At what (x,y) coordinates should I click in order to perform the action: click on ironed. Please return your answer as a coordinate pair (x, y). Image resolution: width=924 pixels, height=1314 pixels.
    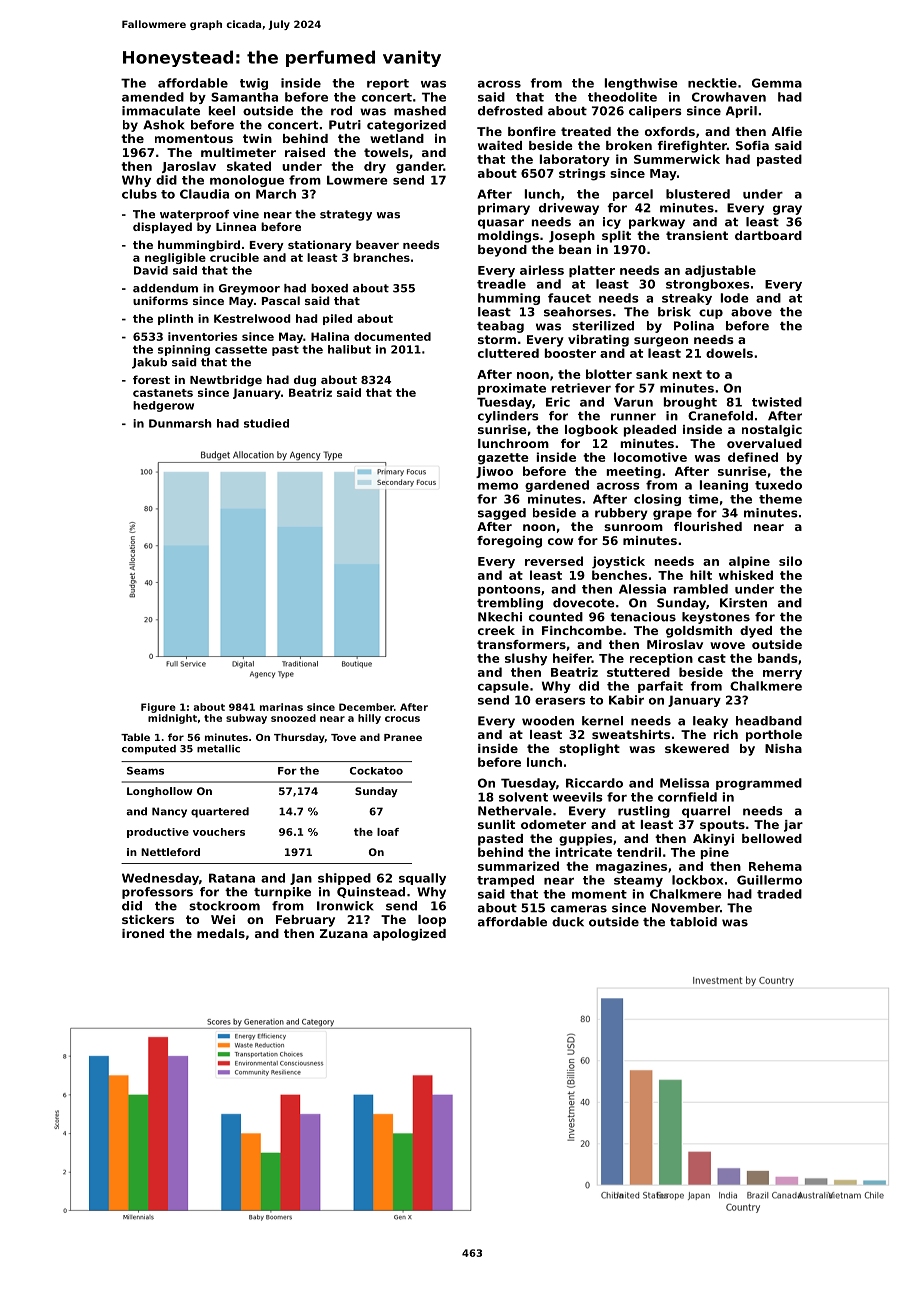
    Looking at the image, I should click on (143, 933).
